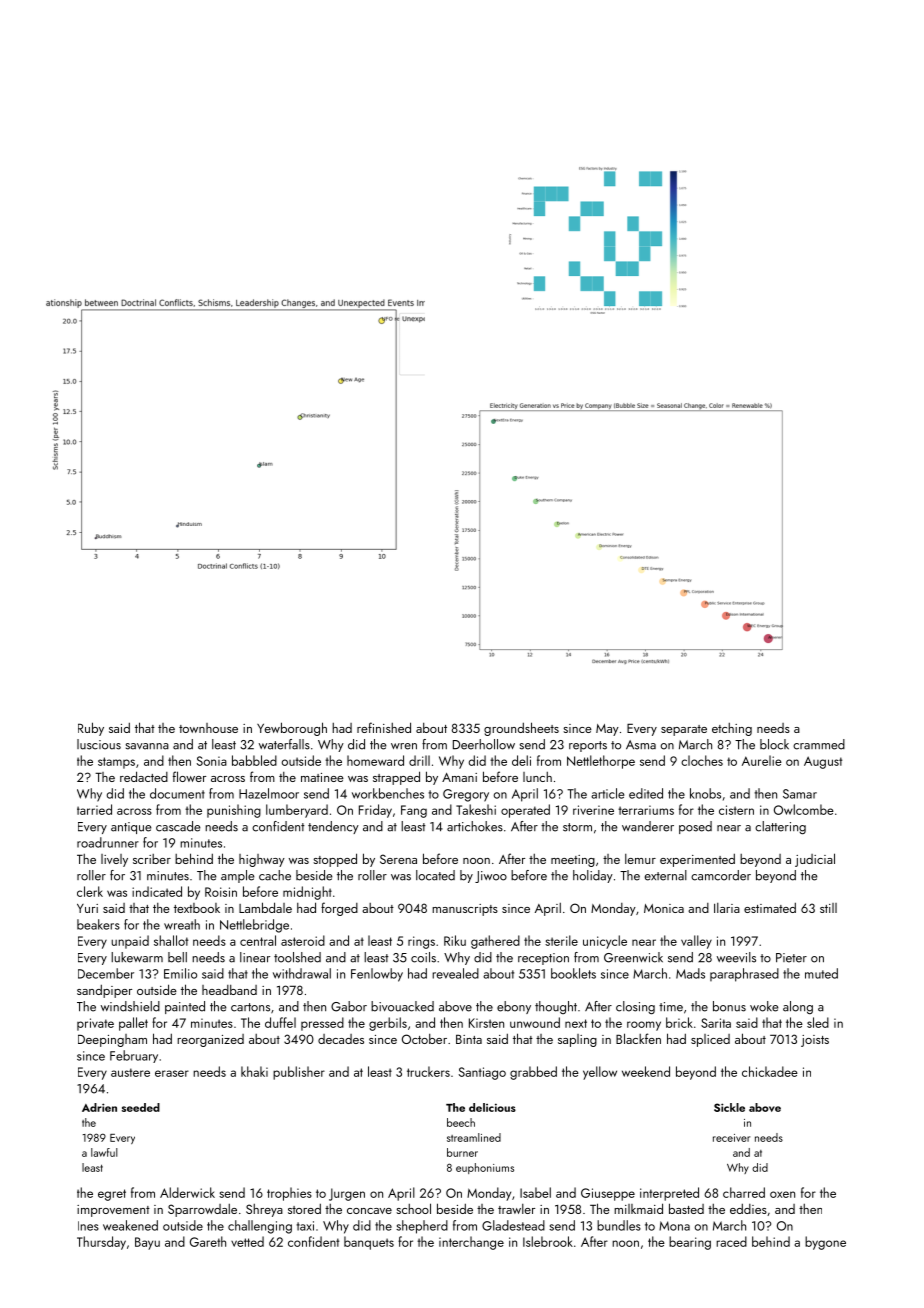  What do you see at coordinates (819, 744) in the page?
I see `crammed` at bounding box center [819, 744].
